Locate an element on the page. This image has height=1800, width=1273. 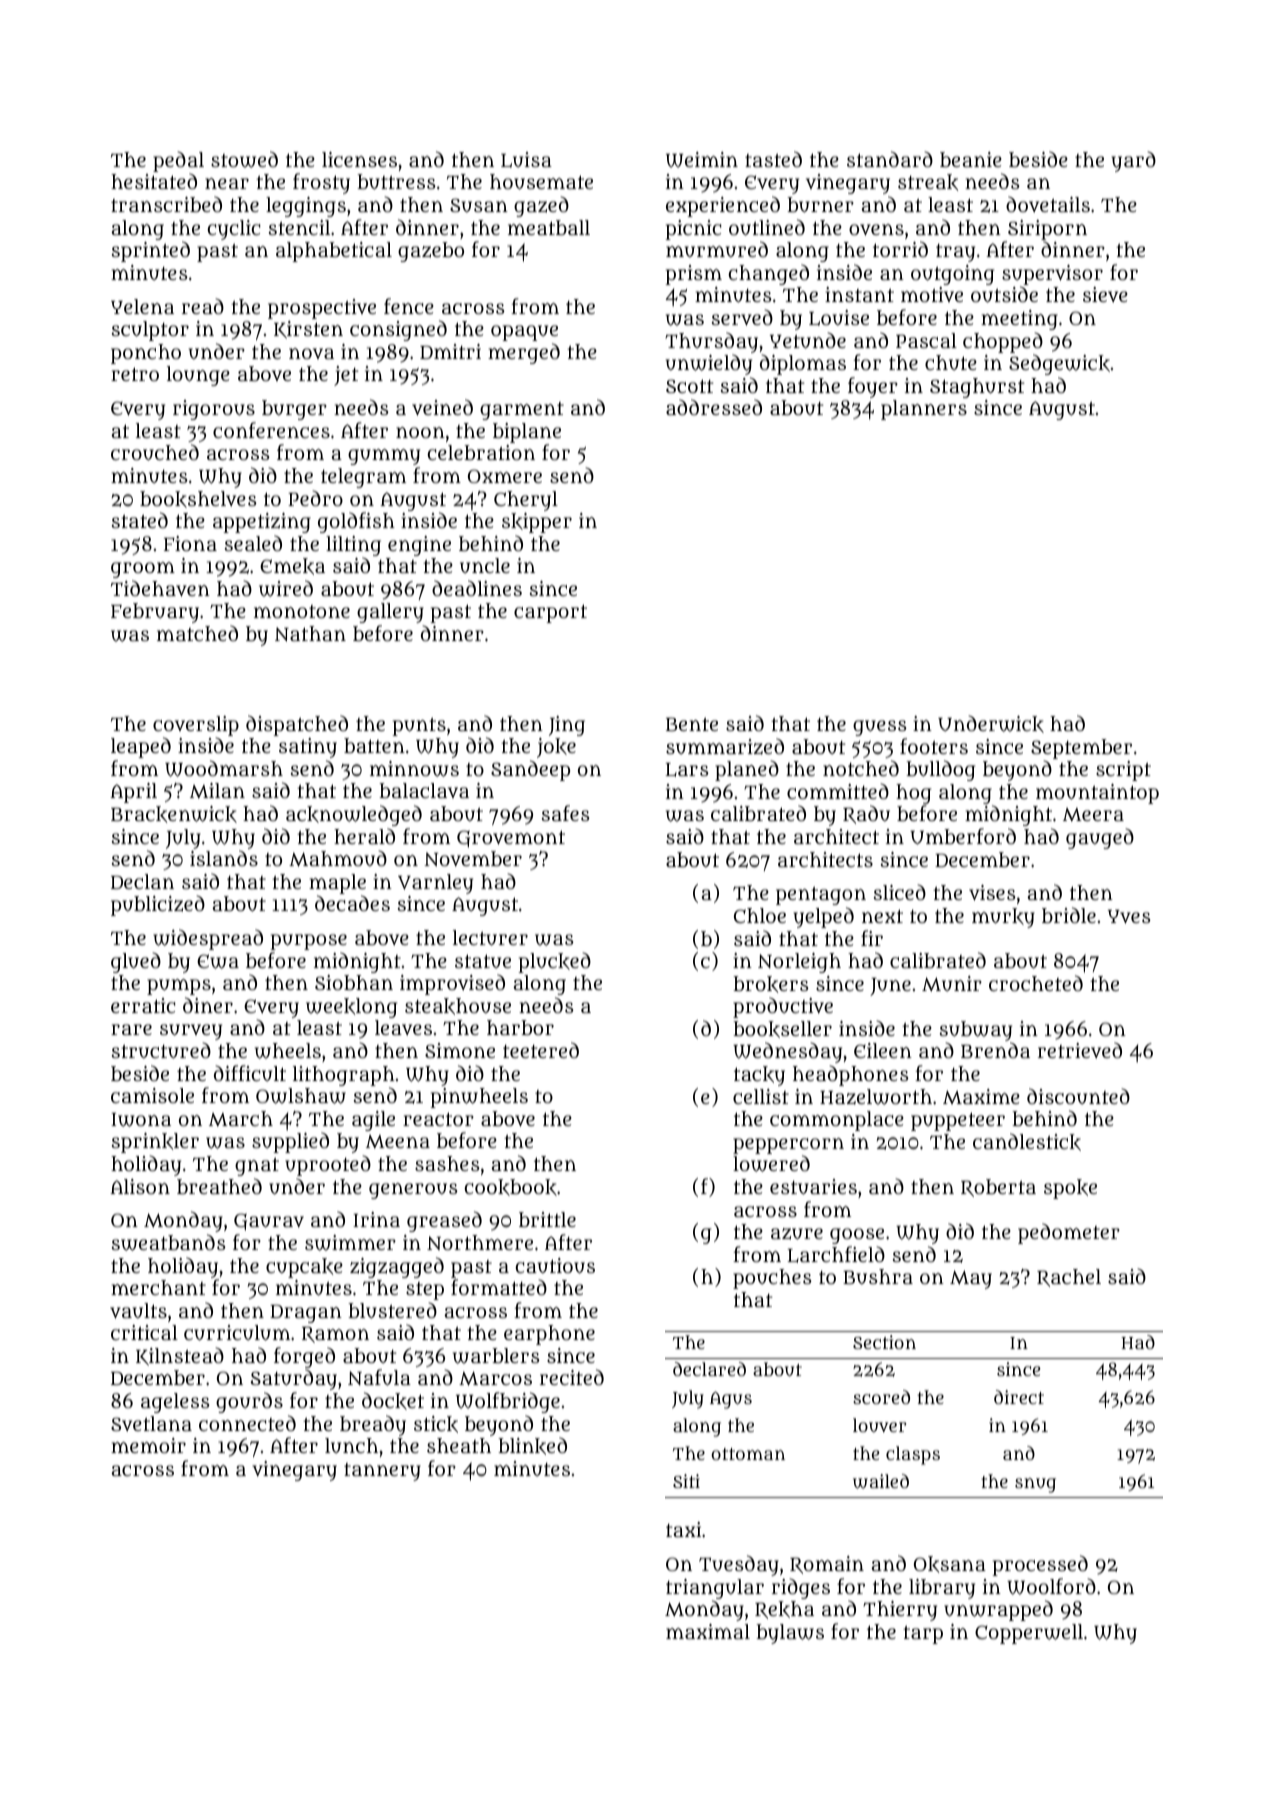
lecturer is located at coordinates (490, 938).
